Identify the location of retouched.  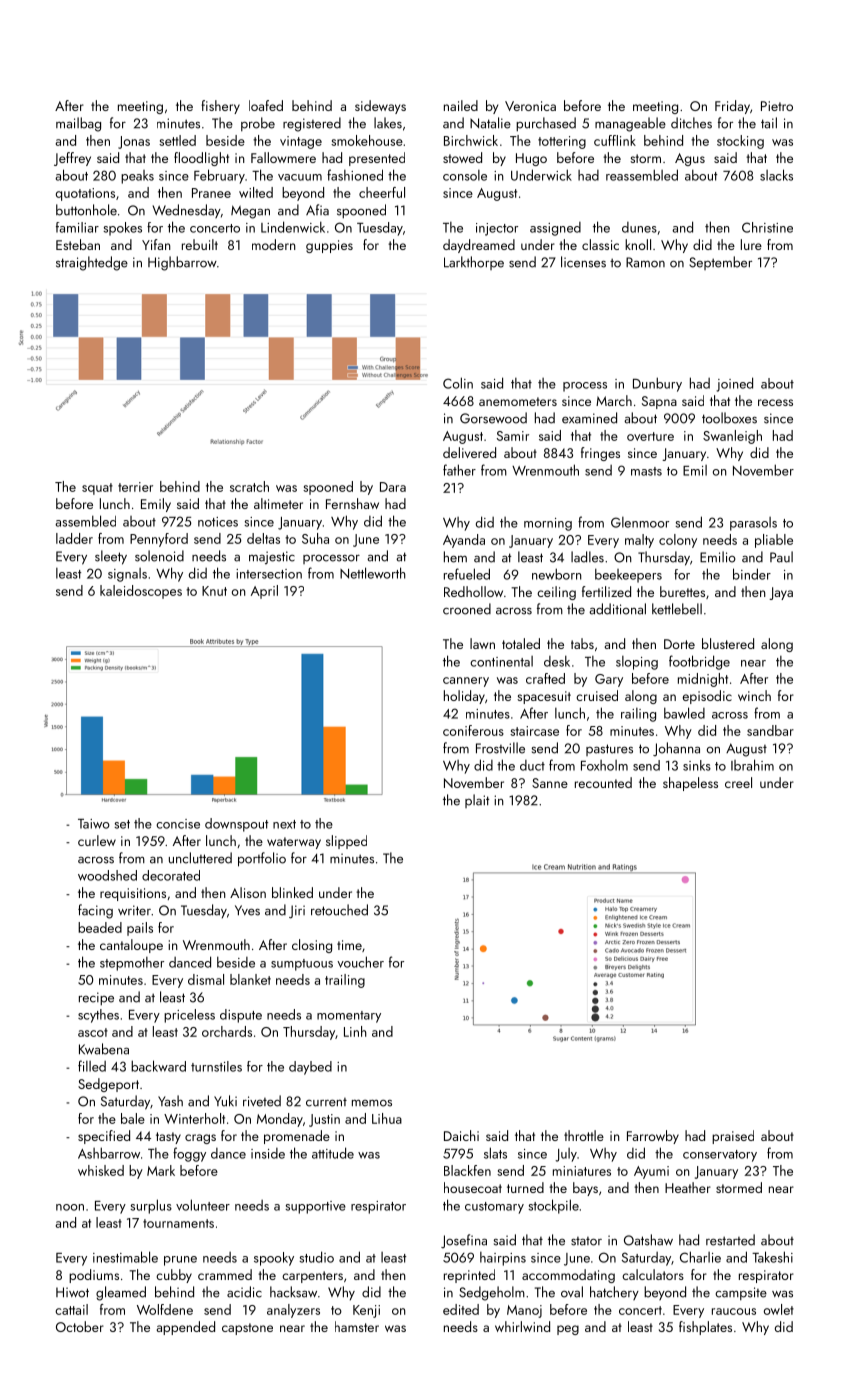
(339, 910).
